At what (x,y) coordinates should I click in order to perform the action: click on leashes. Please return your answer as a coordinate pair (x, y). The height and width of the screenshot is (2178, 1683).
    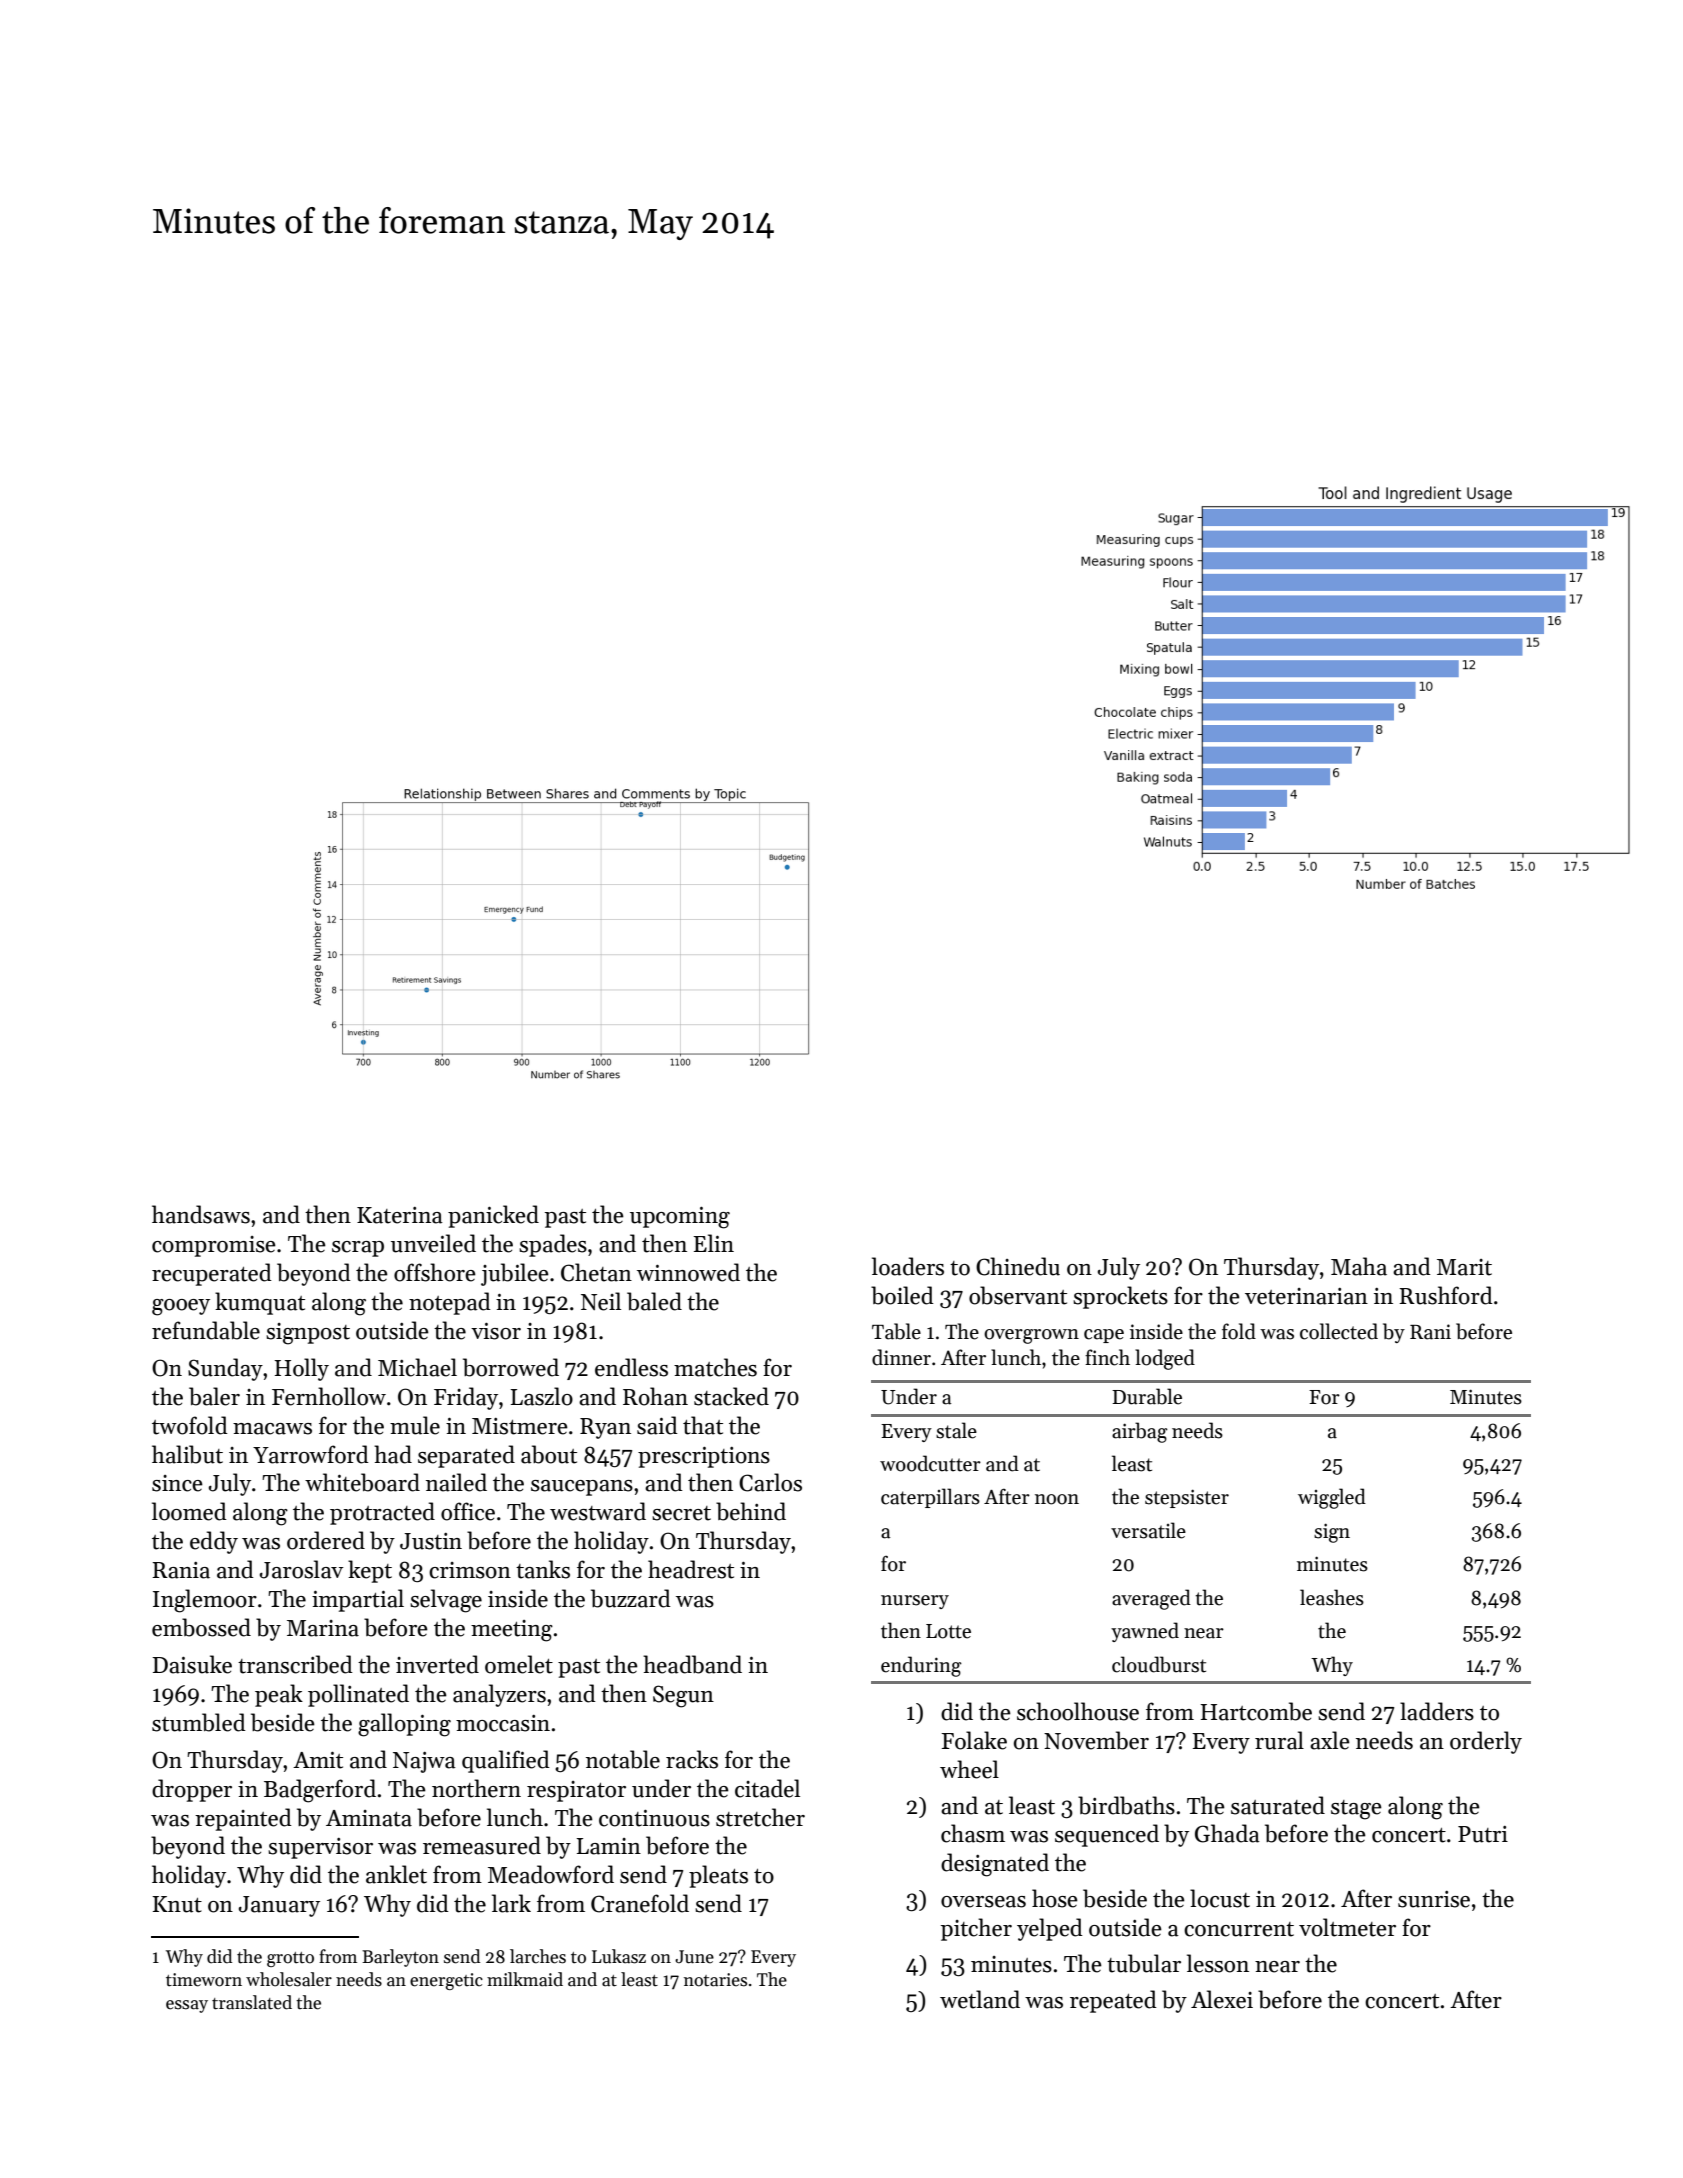
    Looking at the image, I should click on (1332, 1597).
